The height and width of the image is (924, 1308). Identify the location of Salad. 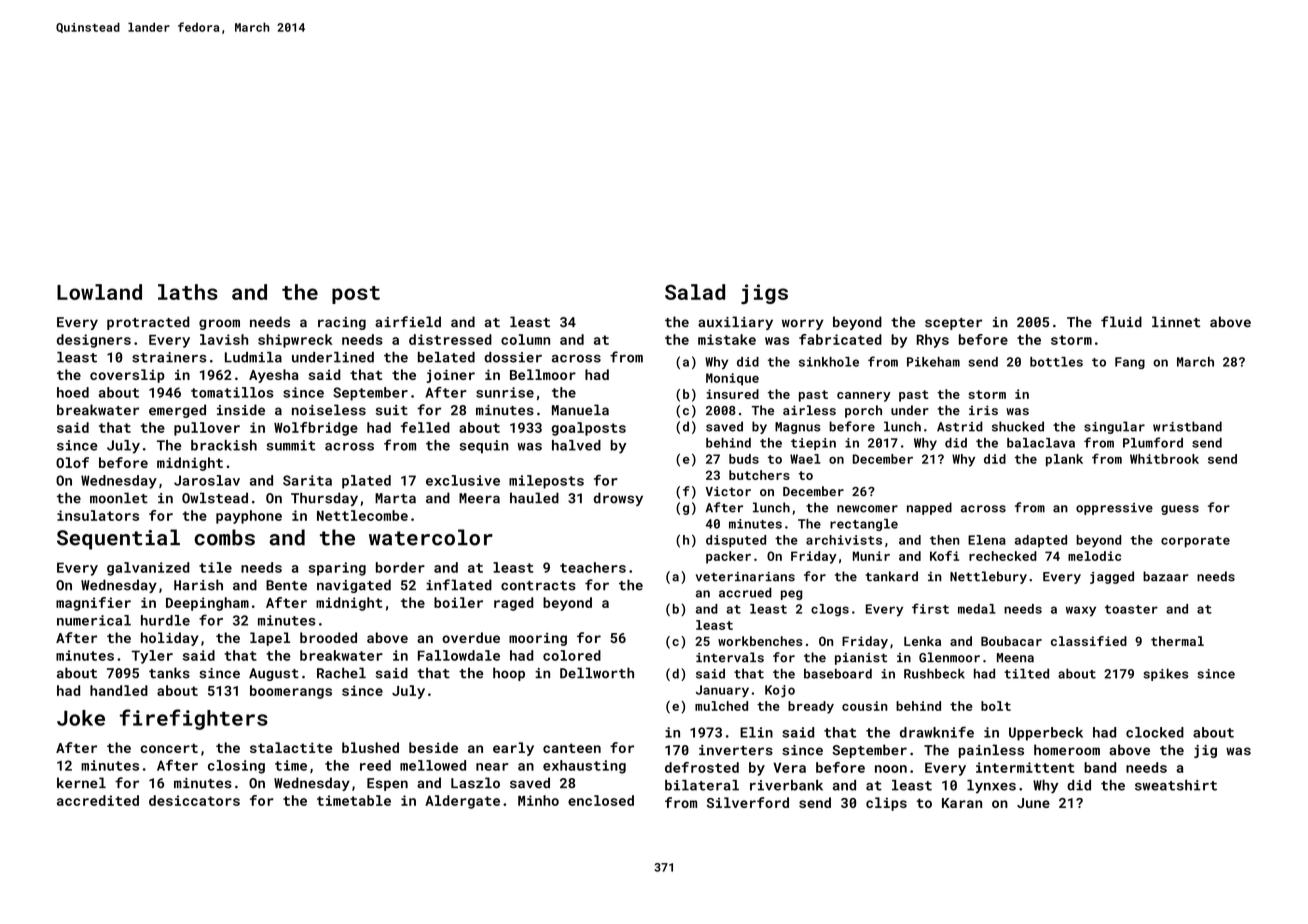
(695, 292).
